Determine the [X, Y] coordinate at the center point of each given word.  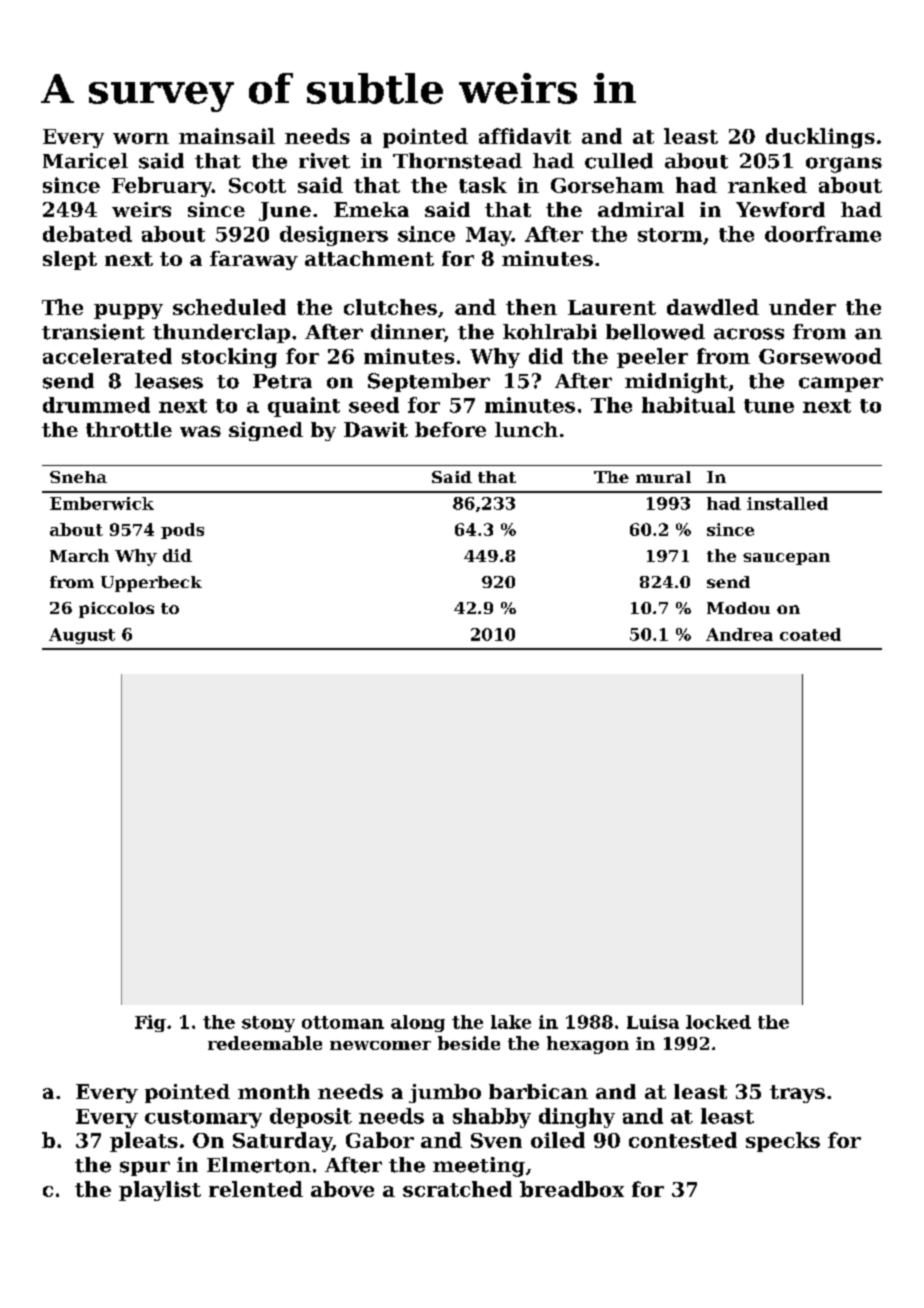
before [450, 429]
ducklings [820, 138]
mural [663, 477]
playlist [160, 1191]
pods [182, 531]
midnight [676, 383]
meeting [479, 1167]
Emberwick [102, 503]
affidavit [525, 136]
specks [783, 1142]
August [82, 636]
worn [141, 138]
